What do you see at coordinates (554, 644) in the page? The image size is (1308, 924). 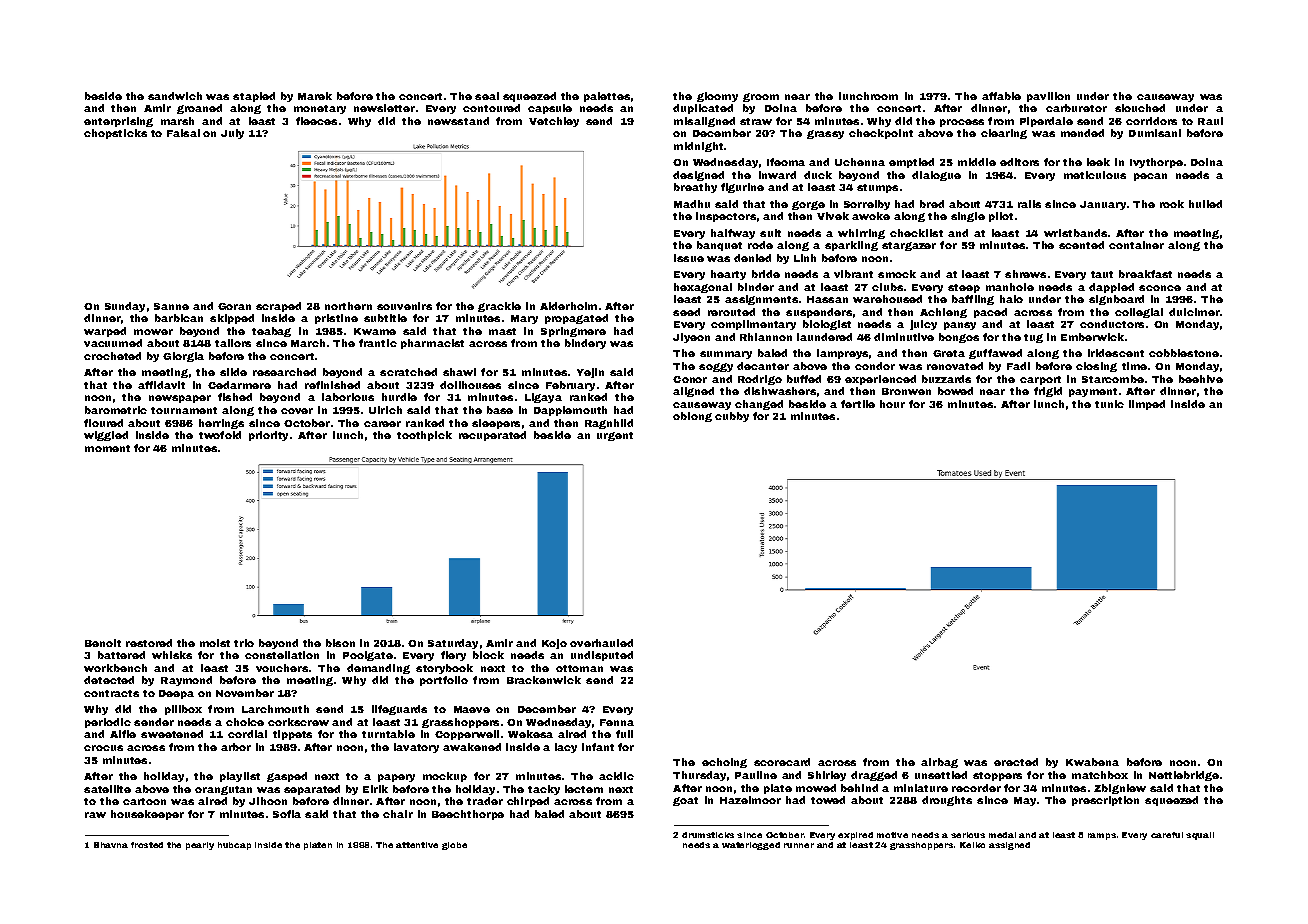 I see `Kojo` at bounding box center [554, 644].
